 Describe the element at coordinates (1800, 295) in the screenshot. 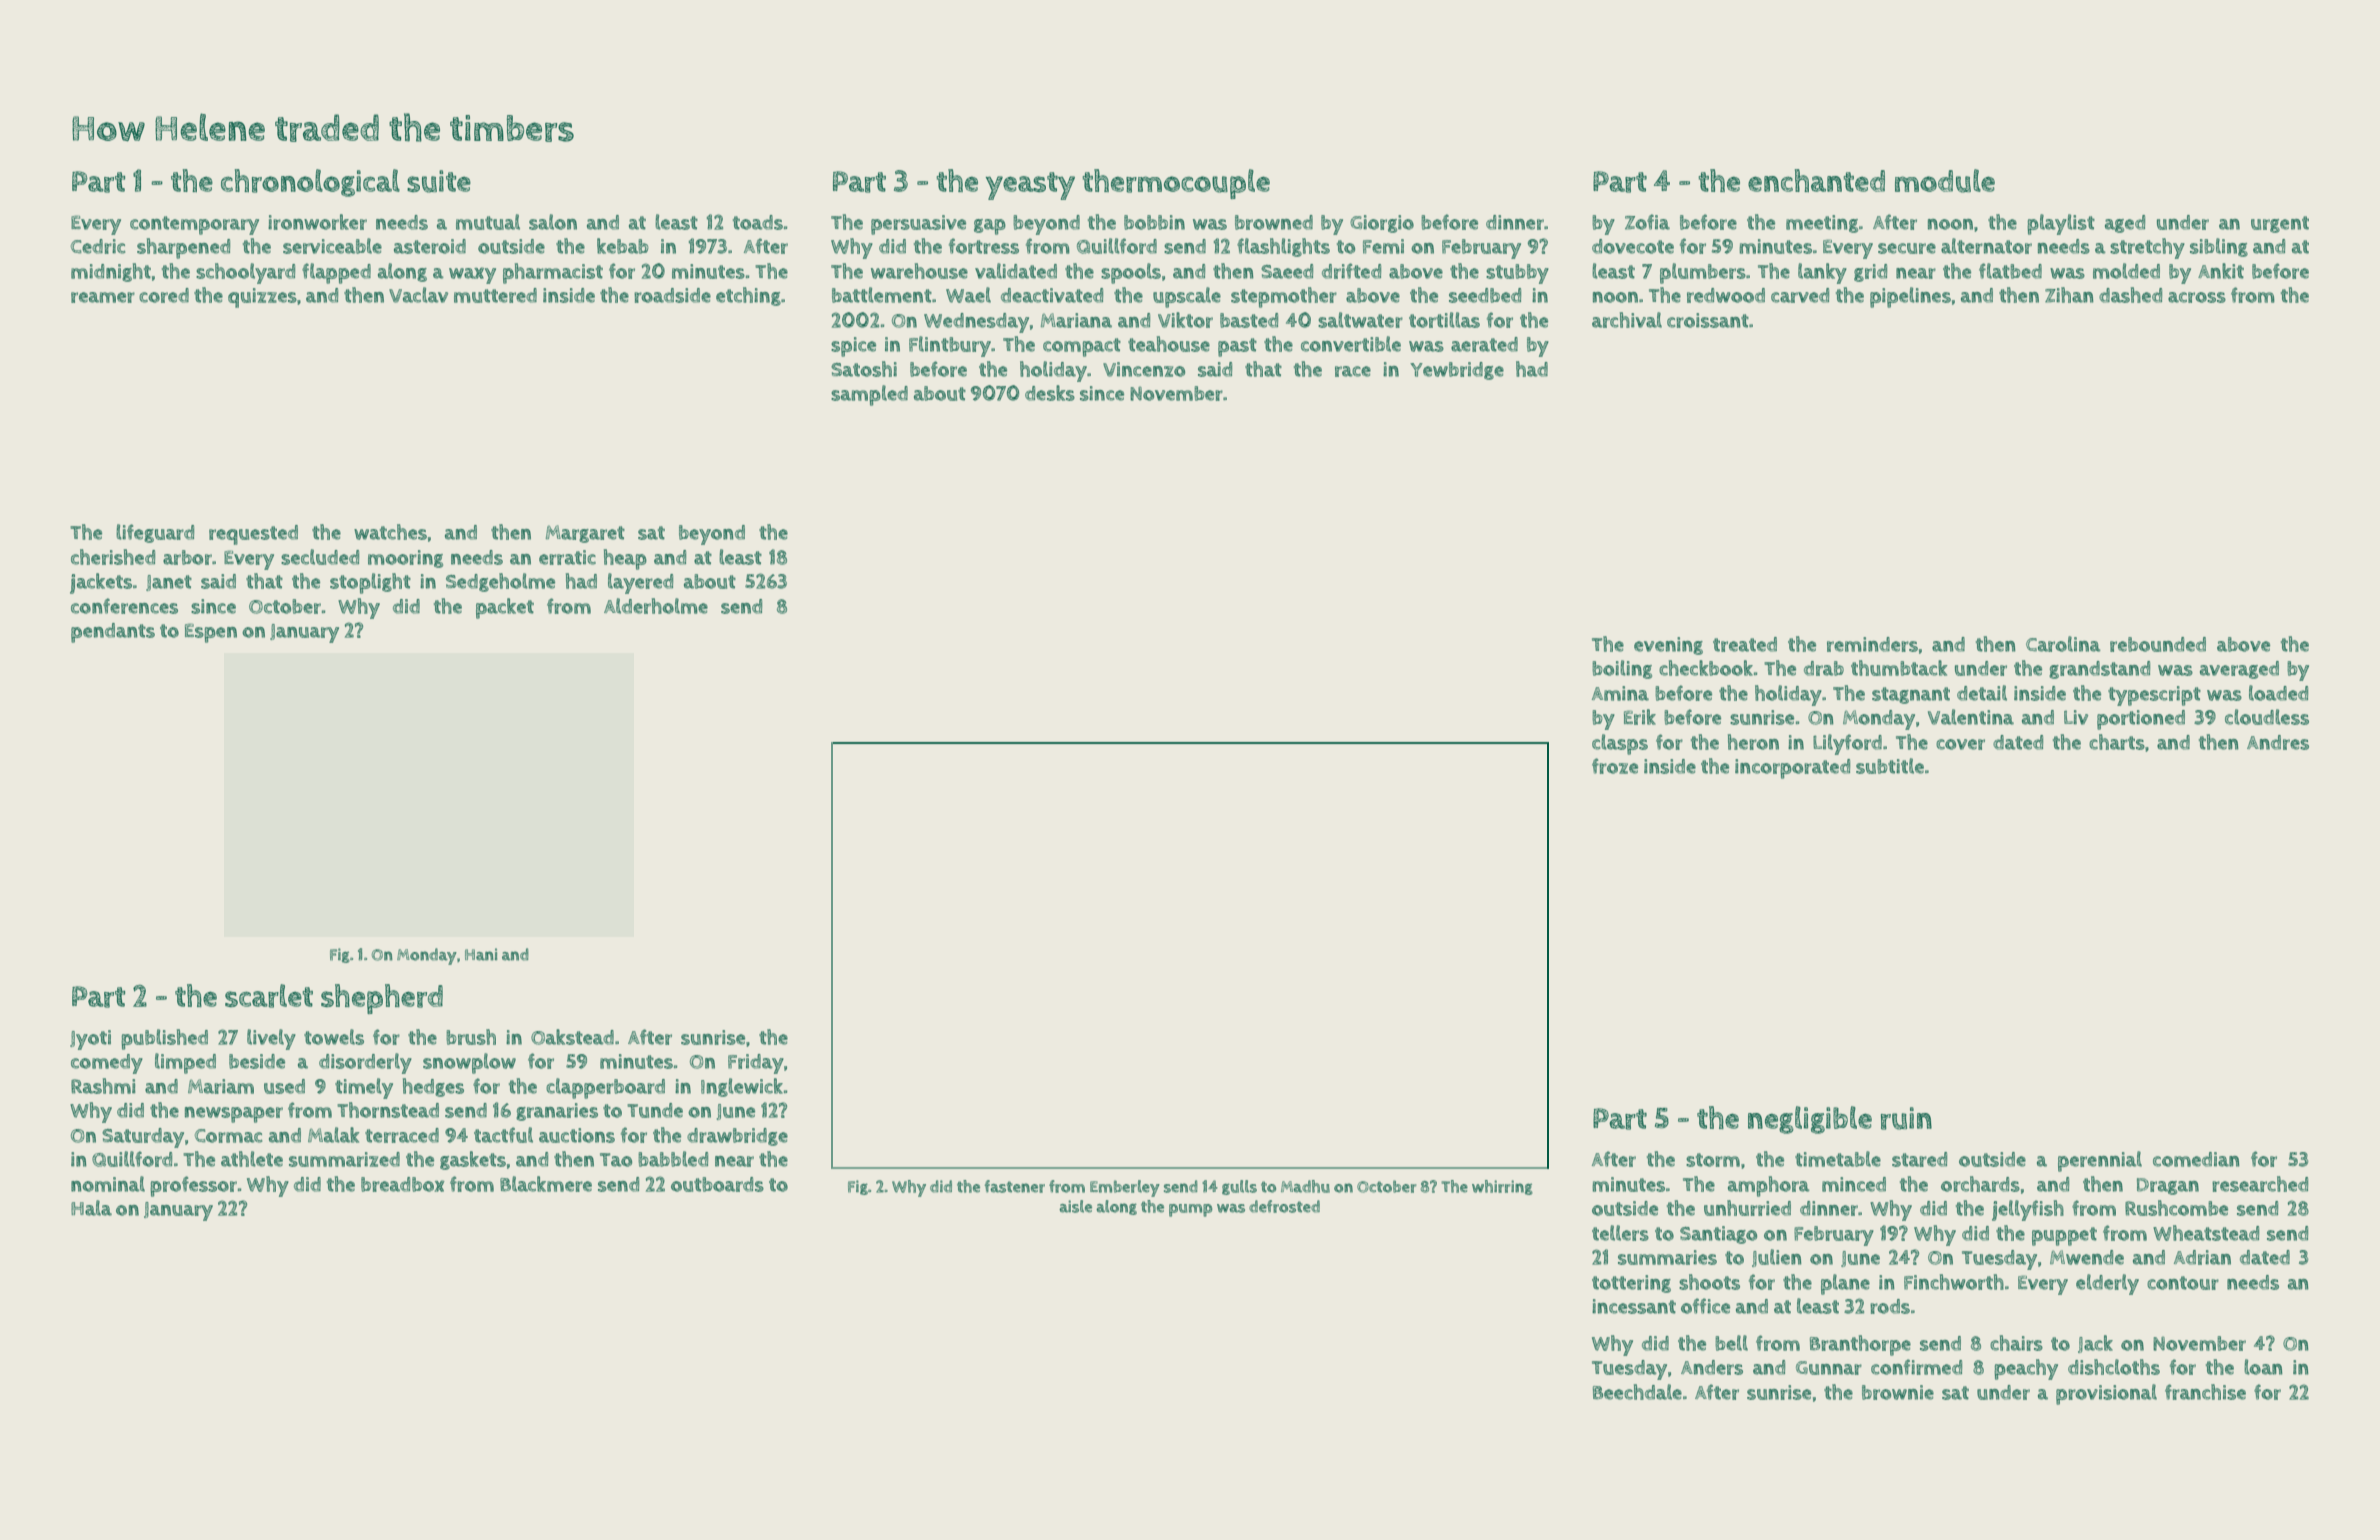

I see `carved` at that location.
